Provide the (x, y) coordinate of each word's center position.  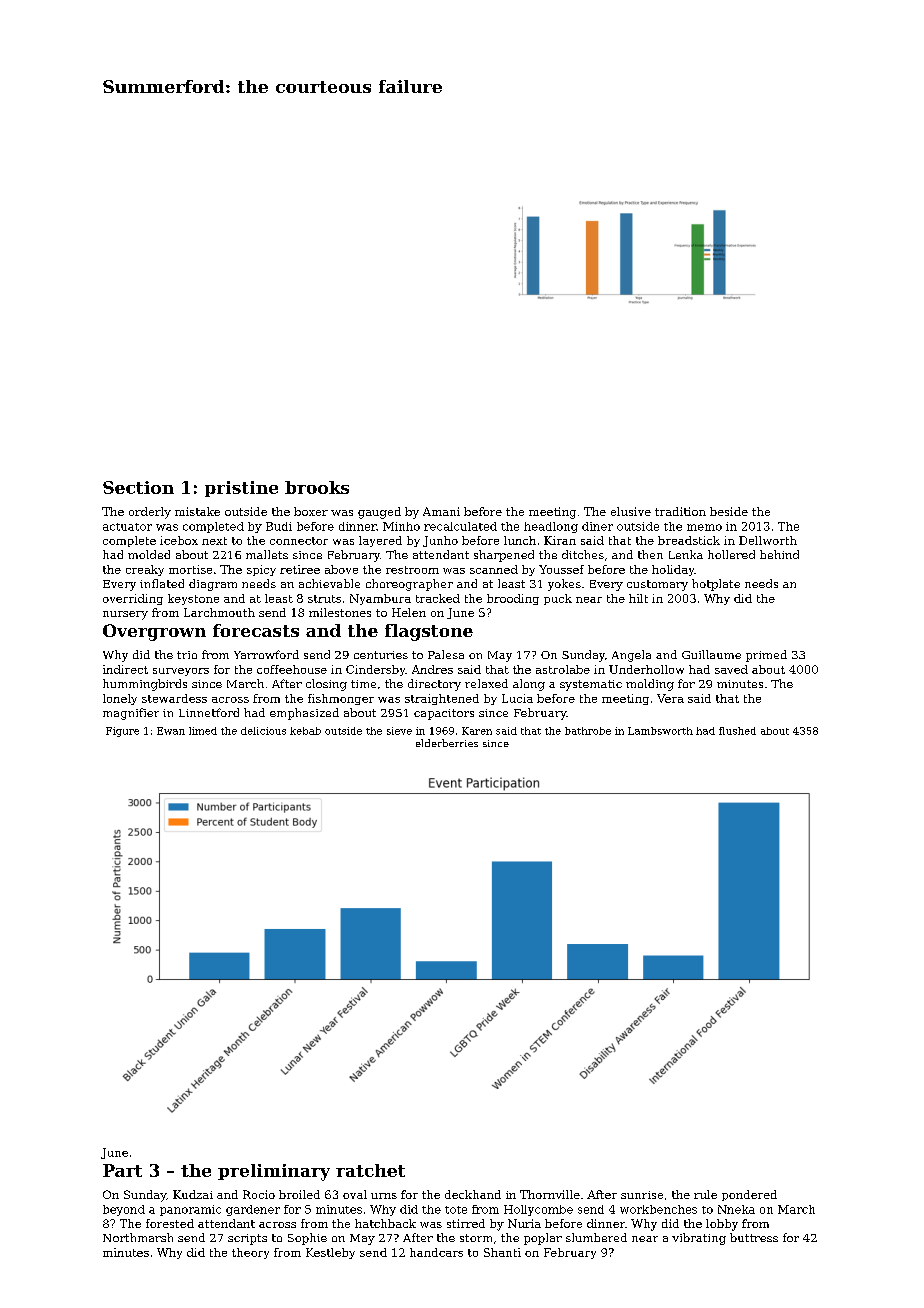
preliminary (274, 1172)
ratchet (370, 1170)
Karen (477, 731)
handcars (436, 1252)
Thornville (550, 1194)
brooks (317, 487)
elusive (631, 511)
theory (250, 1253)
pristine (241, 489)
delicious (263, 731)
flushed (737, 731)
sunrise (642, 1195)
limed (203, 731)
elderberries (447, 743)
